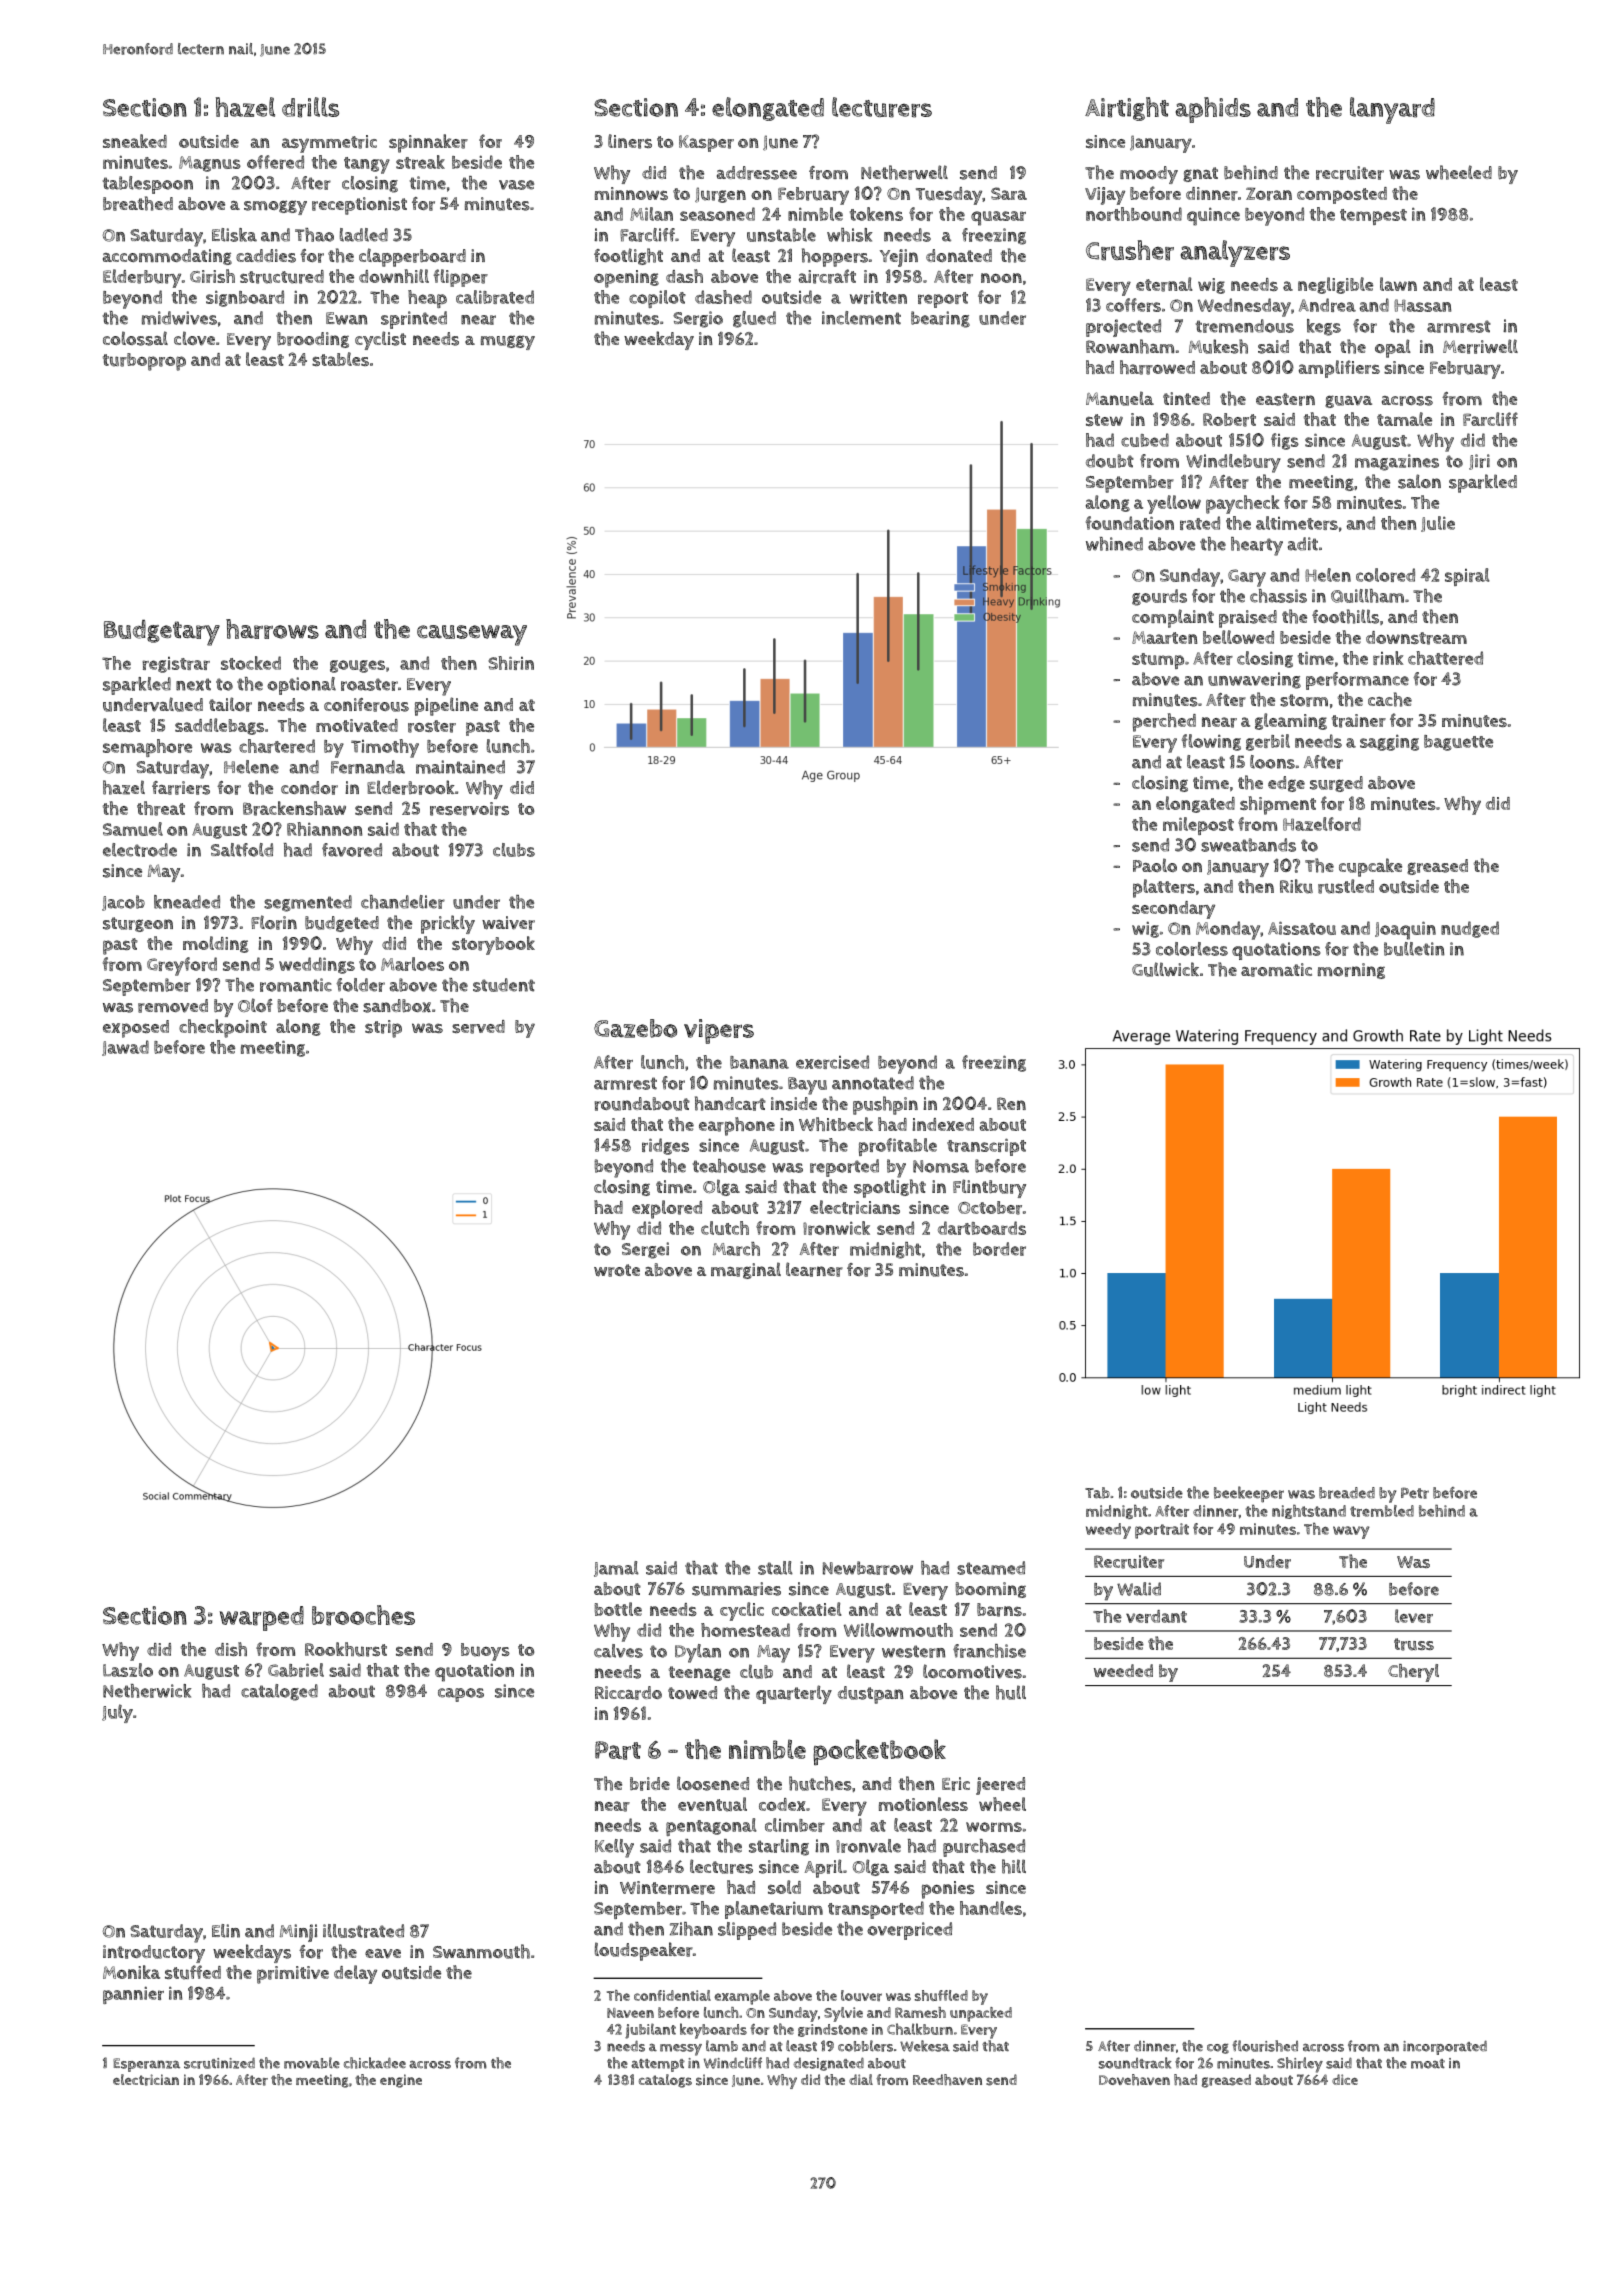 The image size is (1620, 2292). What do you see at coordinates (147, 748) in the screenshot?
I see `semaphore` at bounding box center [147, 748].
